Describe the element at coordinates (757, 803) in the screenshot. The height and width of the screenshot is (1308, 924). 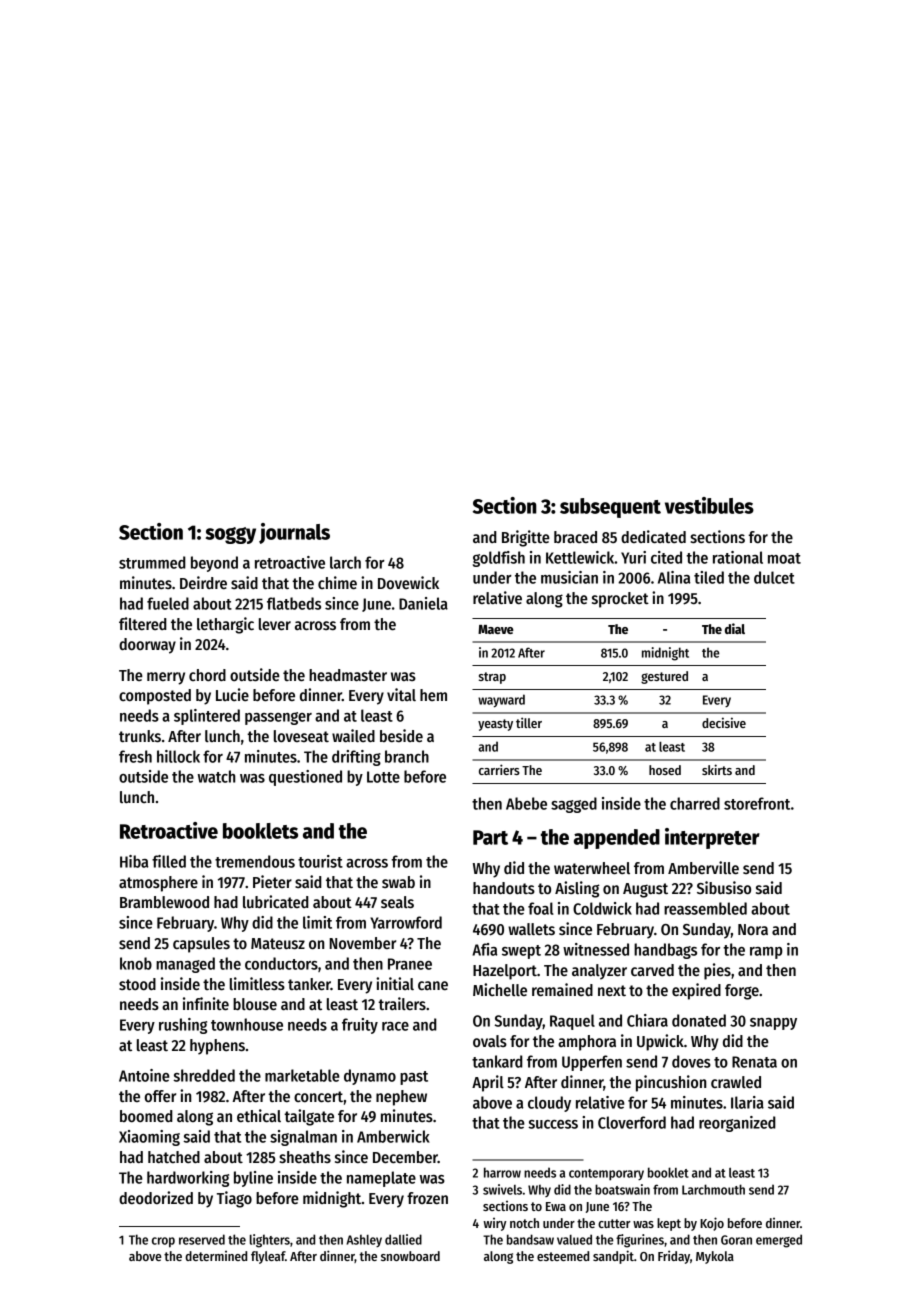
I see `storefront` at that location.
